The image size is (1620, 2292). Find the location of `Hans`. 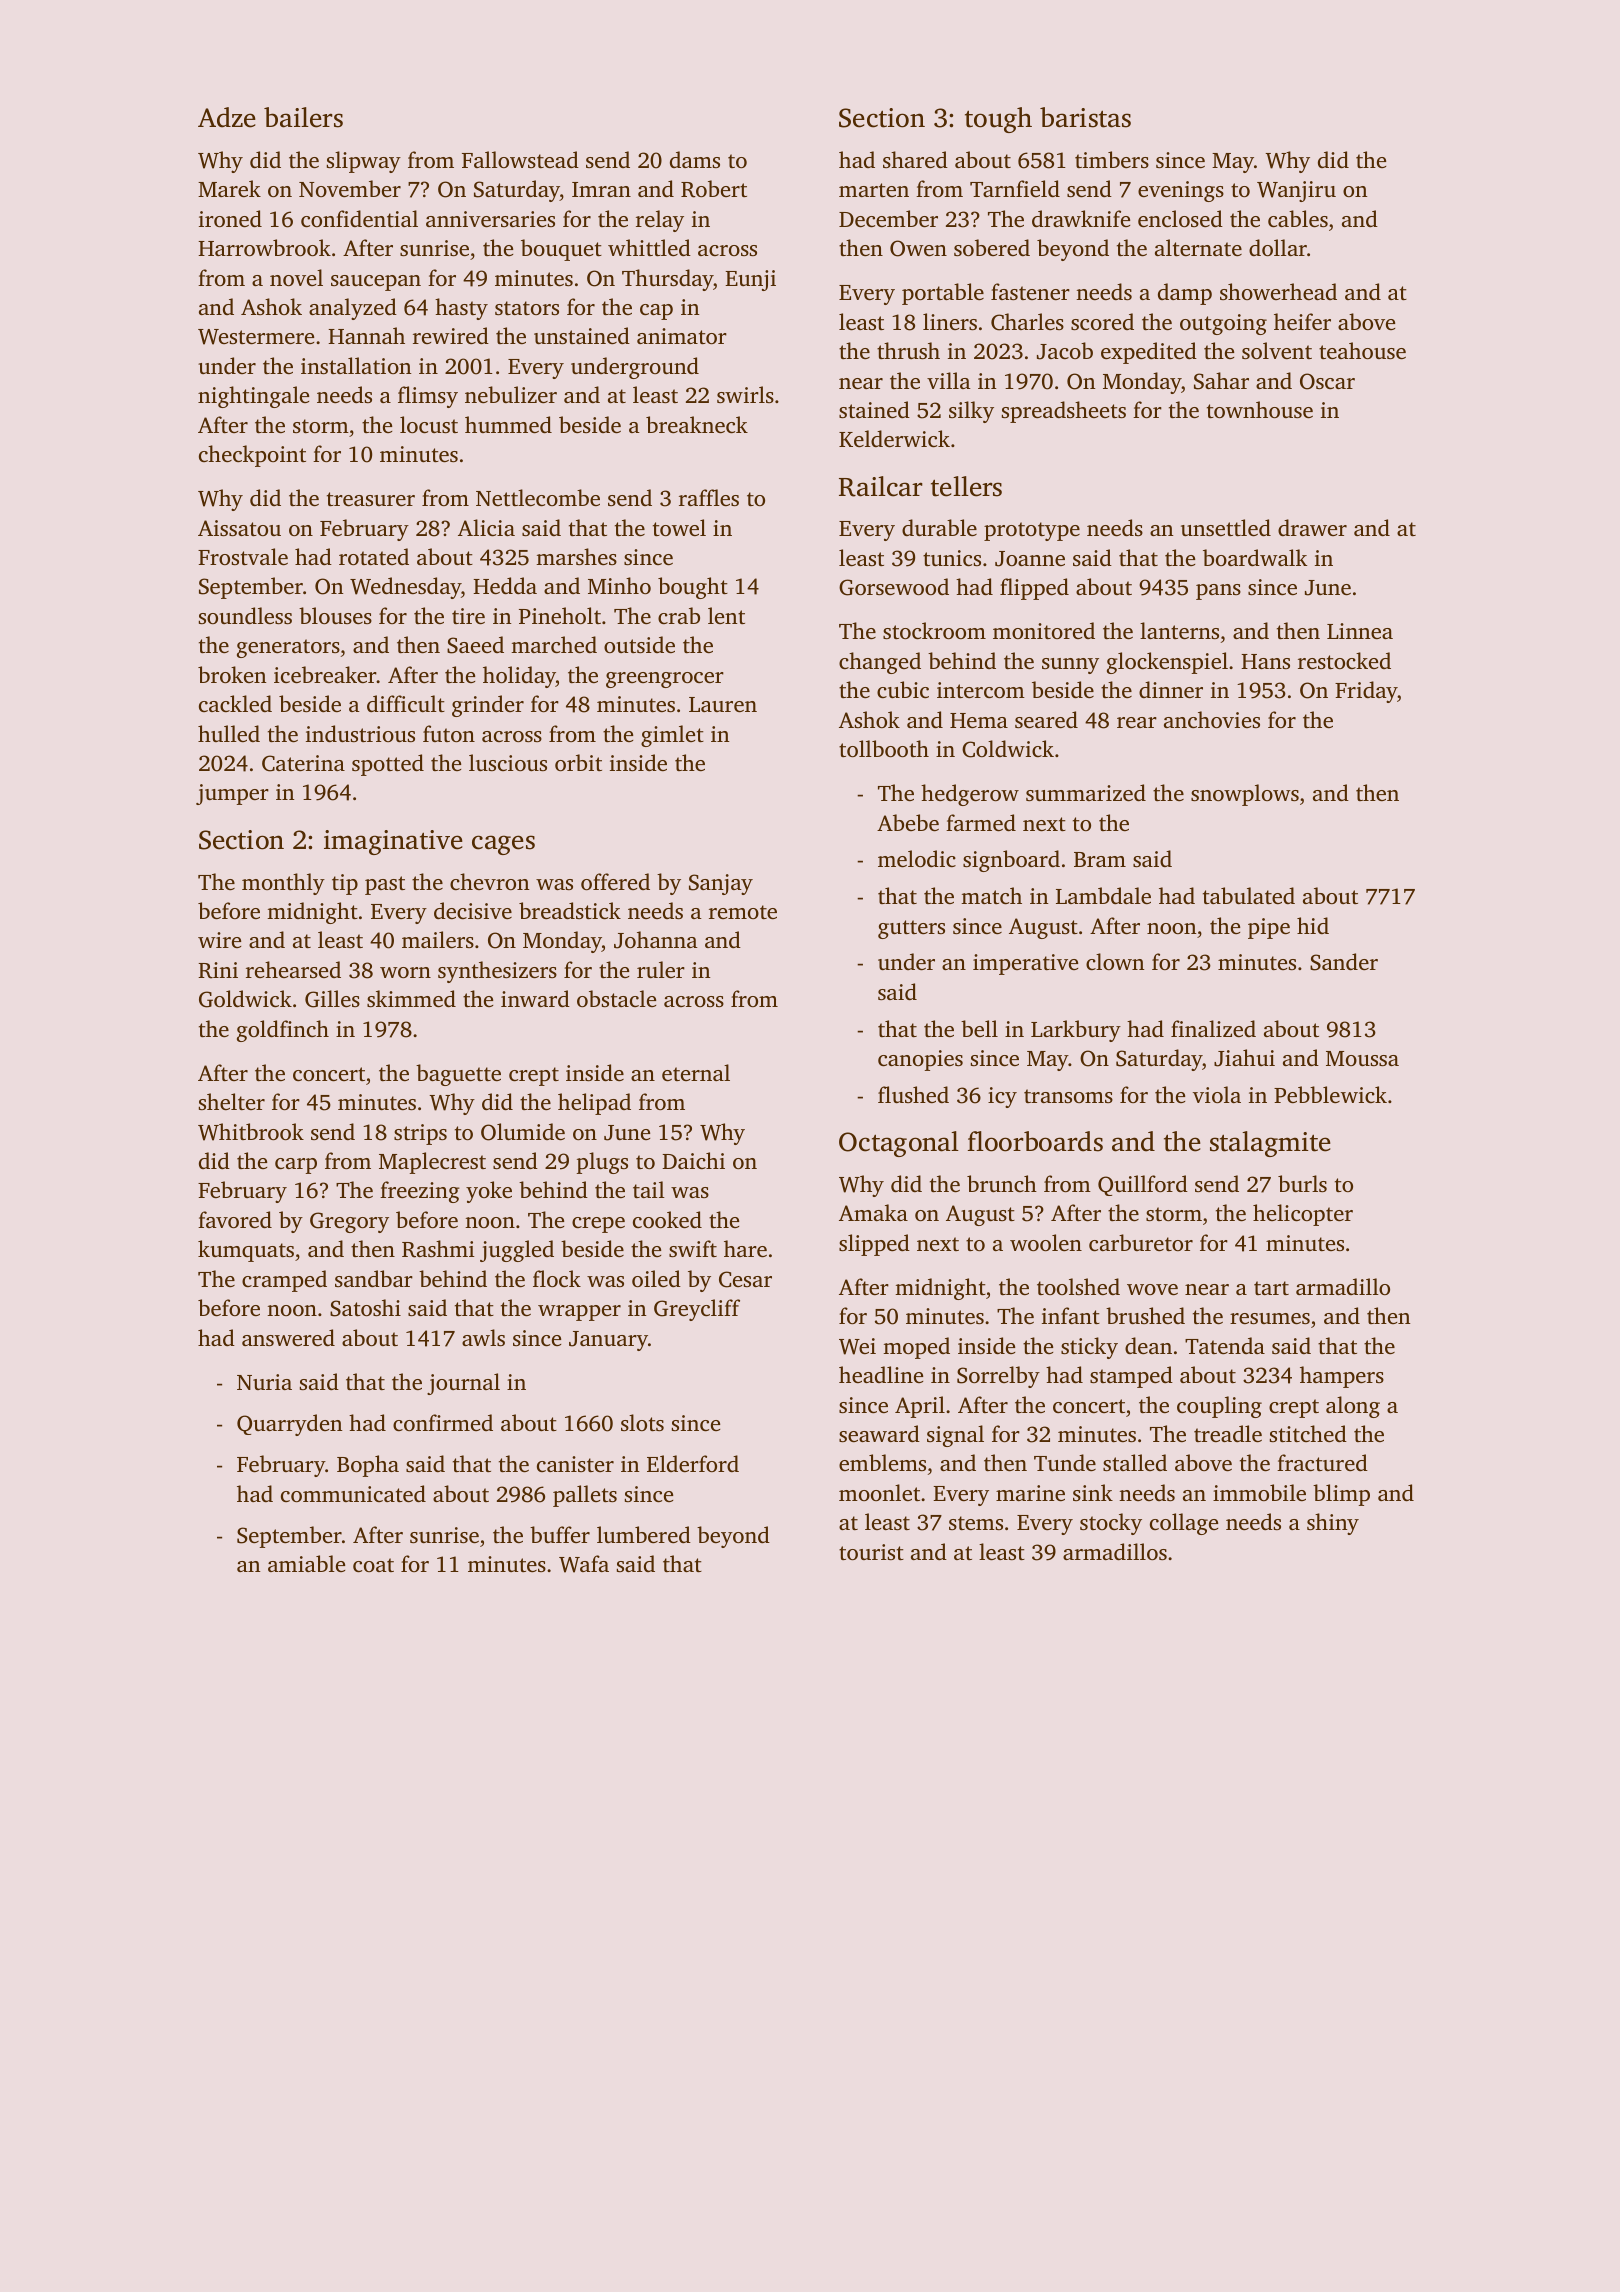

Hans is located at coordinates (1265, 661).
